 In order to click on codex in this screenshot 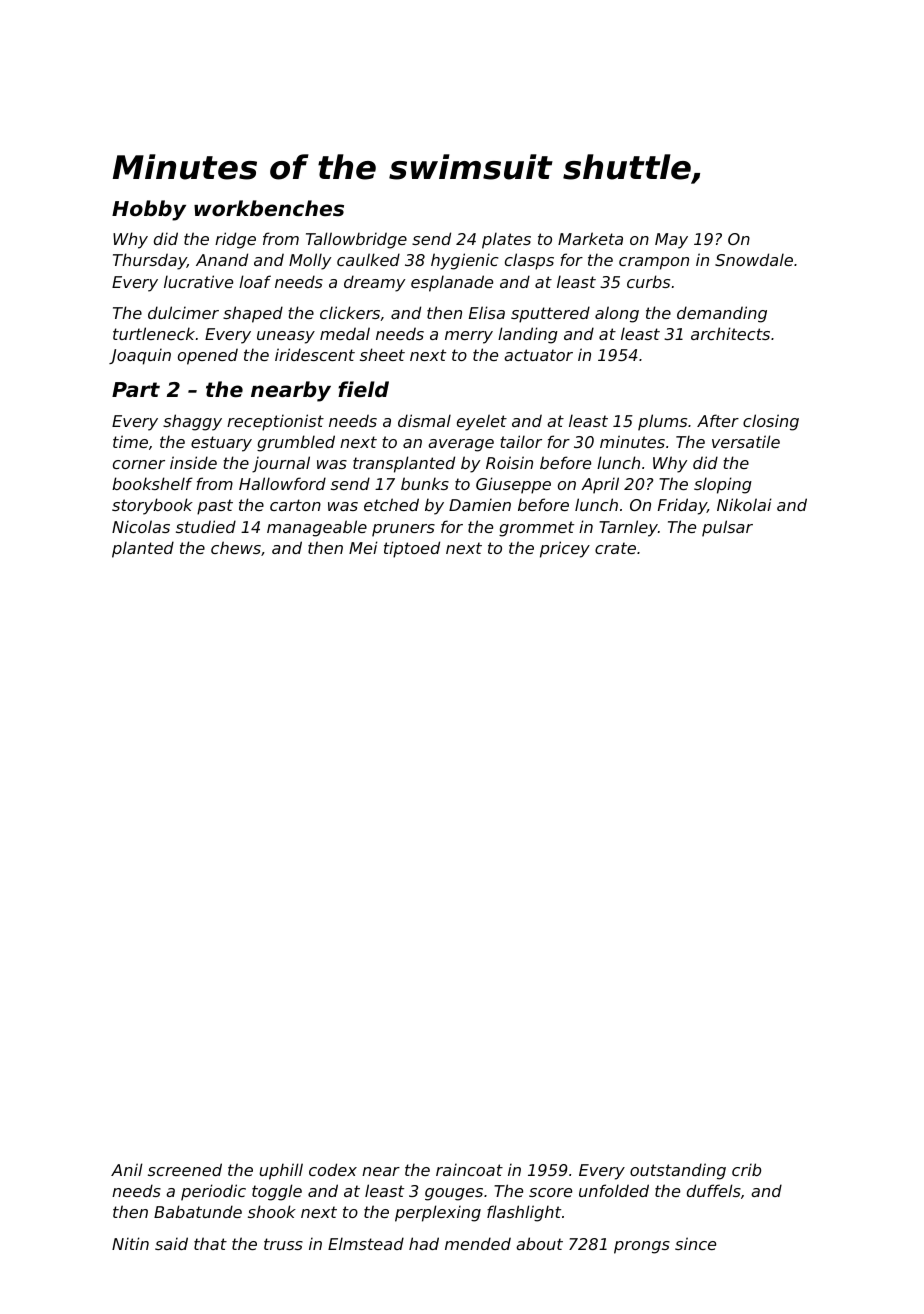, I will do `click(333, 1169)`.
